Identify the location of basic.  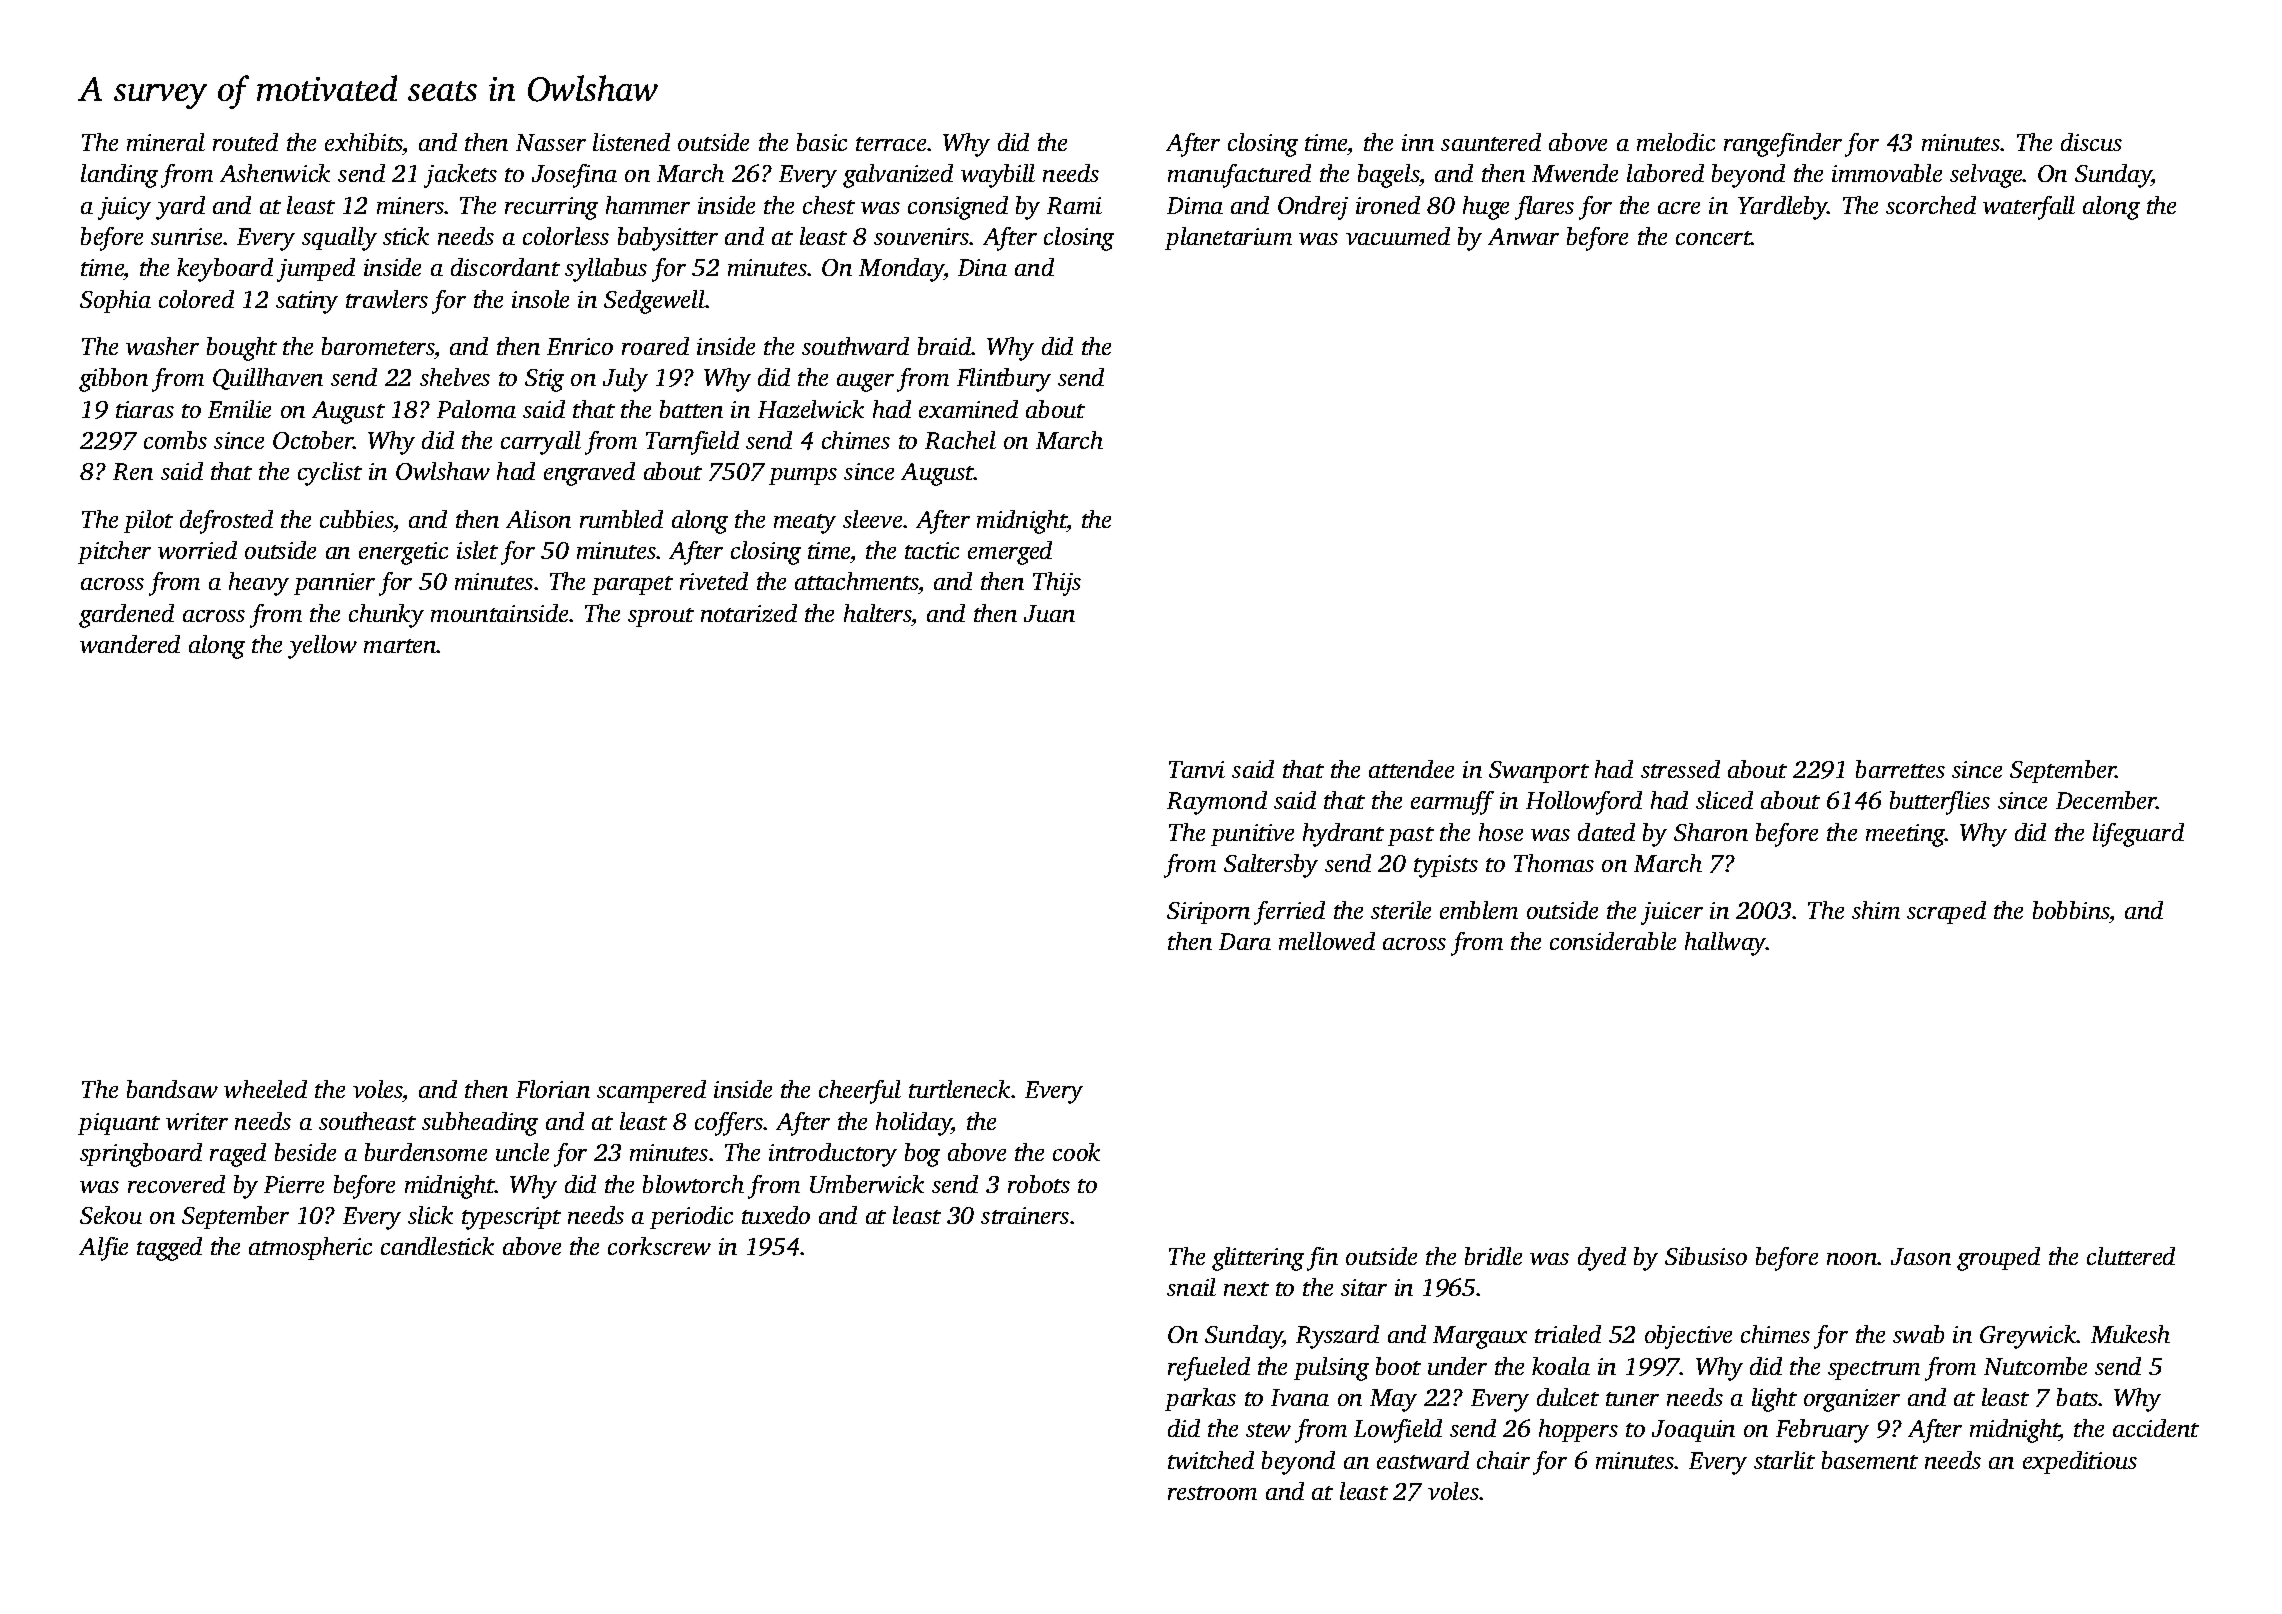
(822, 142).
